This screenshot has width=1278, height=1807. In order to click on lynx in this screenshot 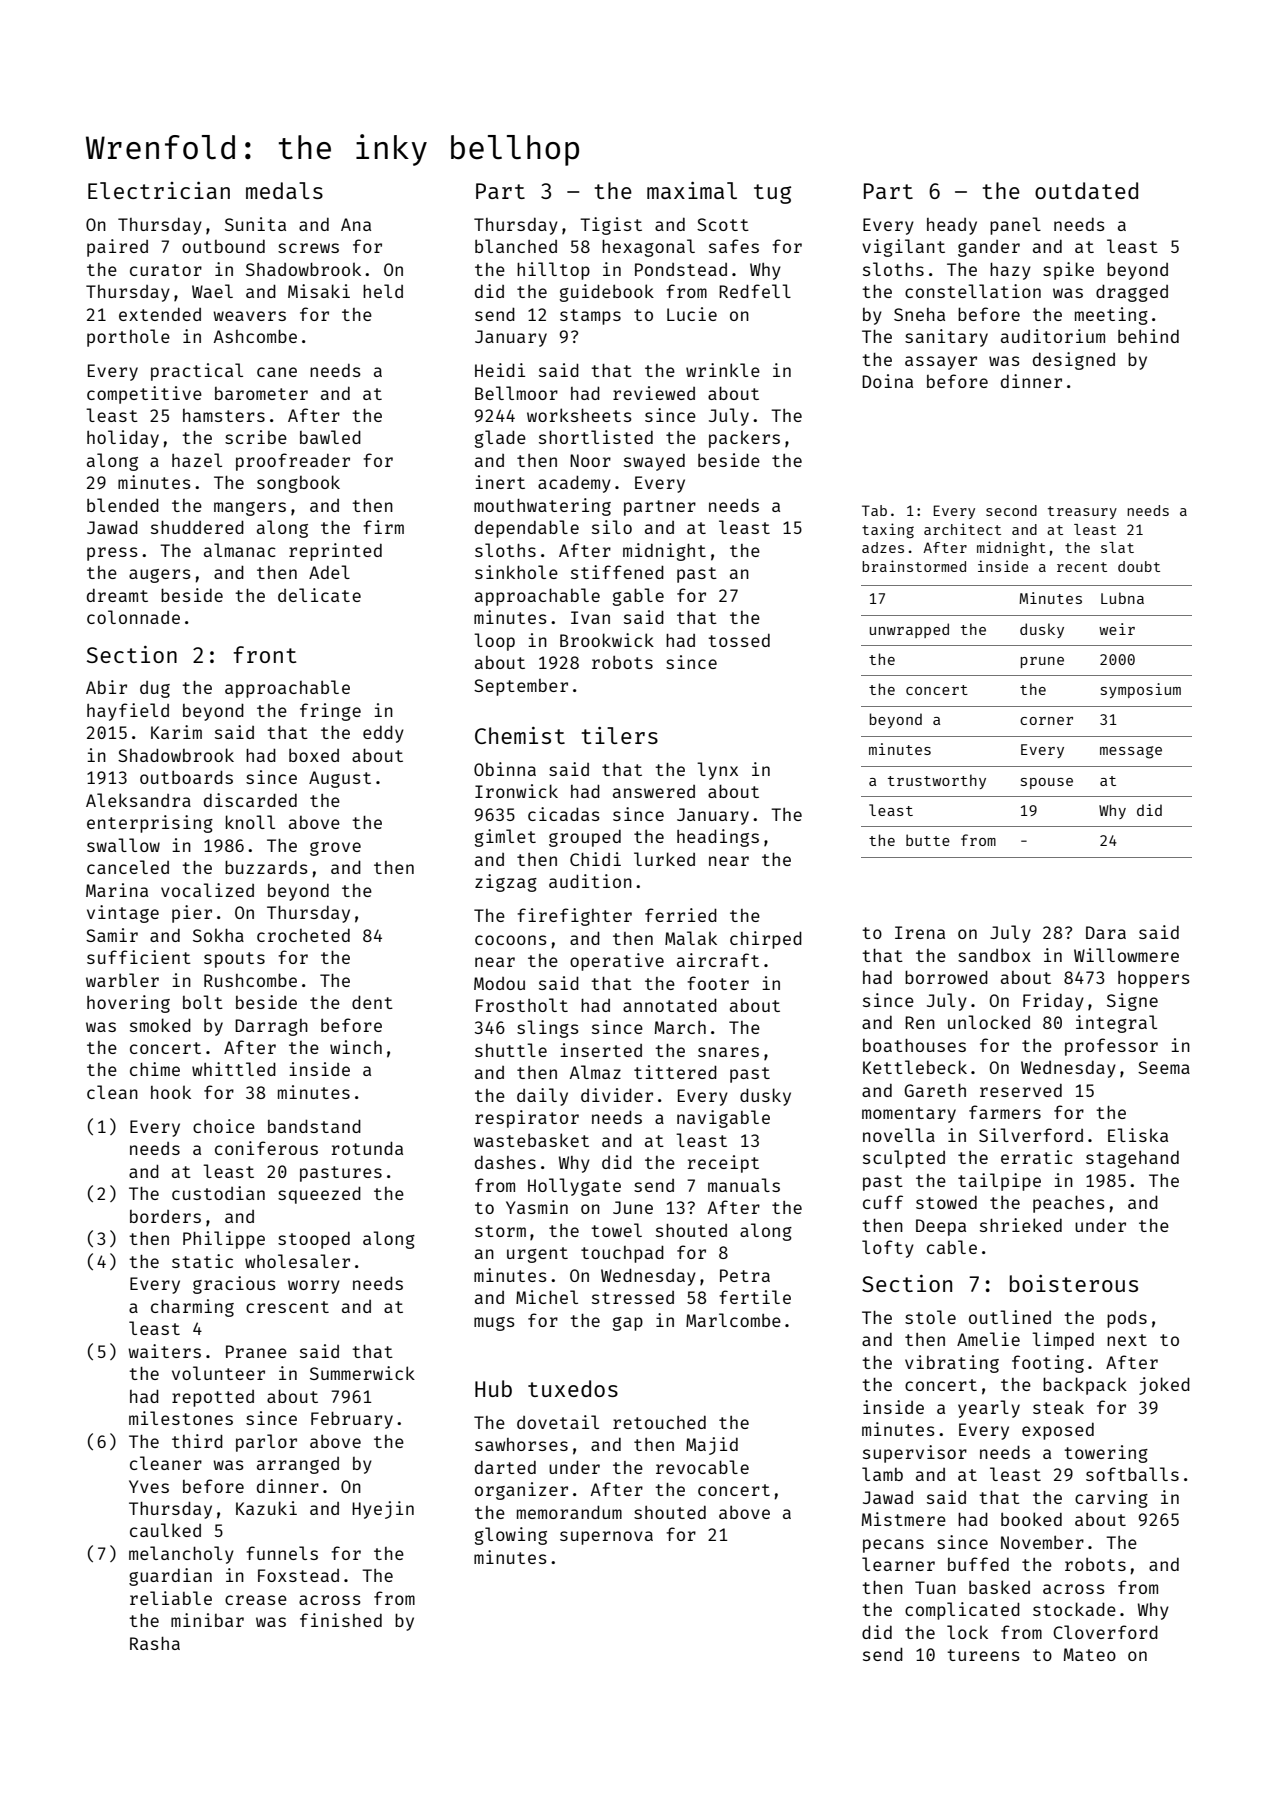, I will do `click(717, 771)`.
